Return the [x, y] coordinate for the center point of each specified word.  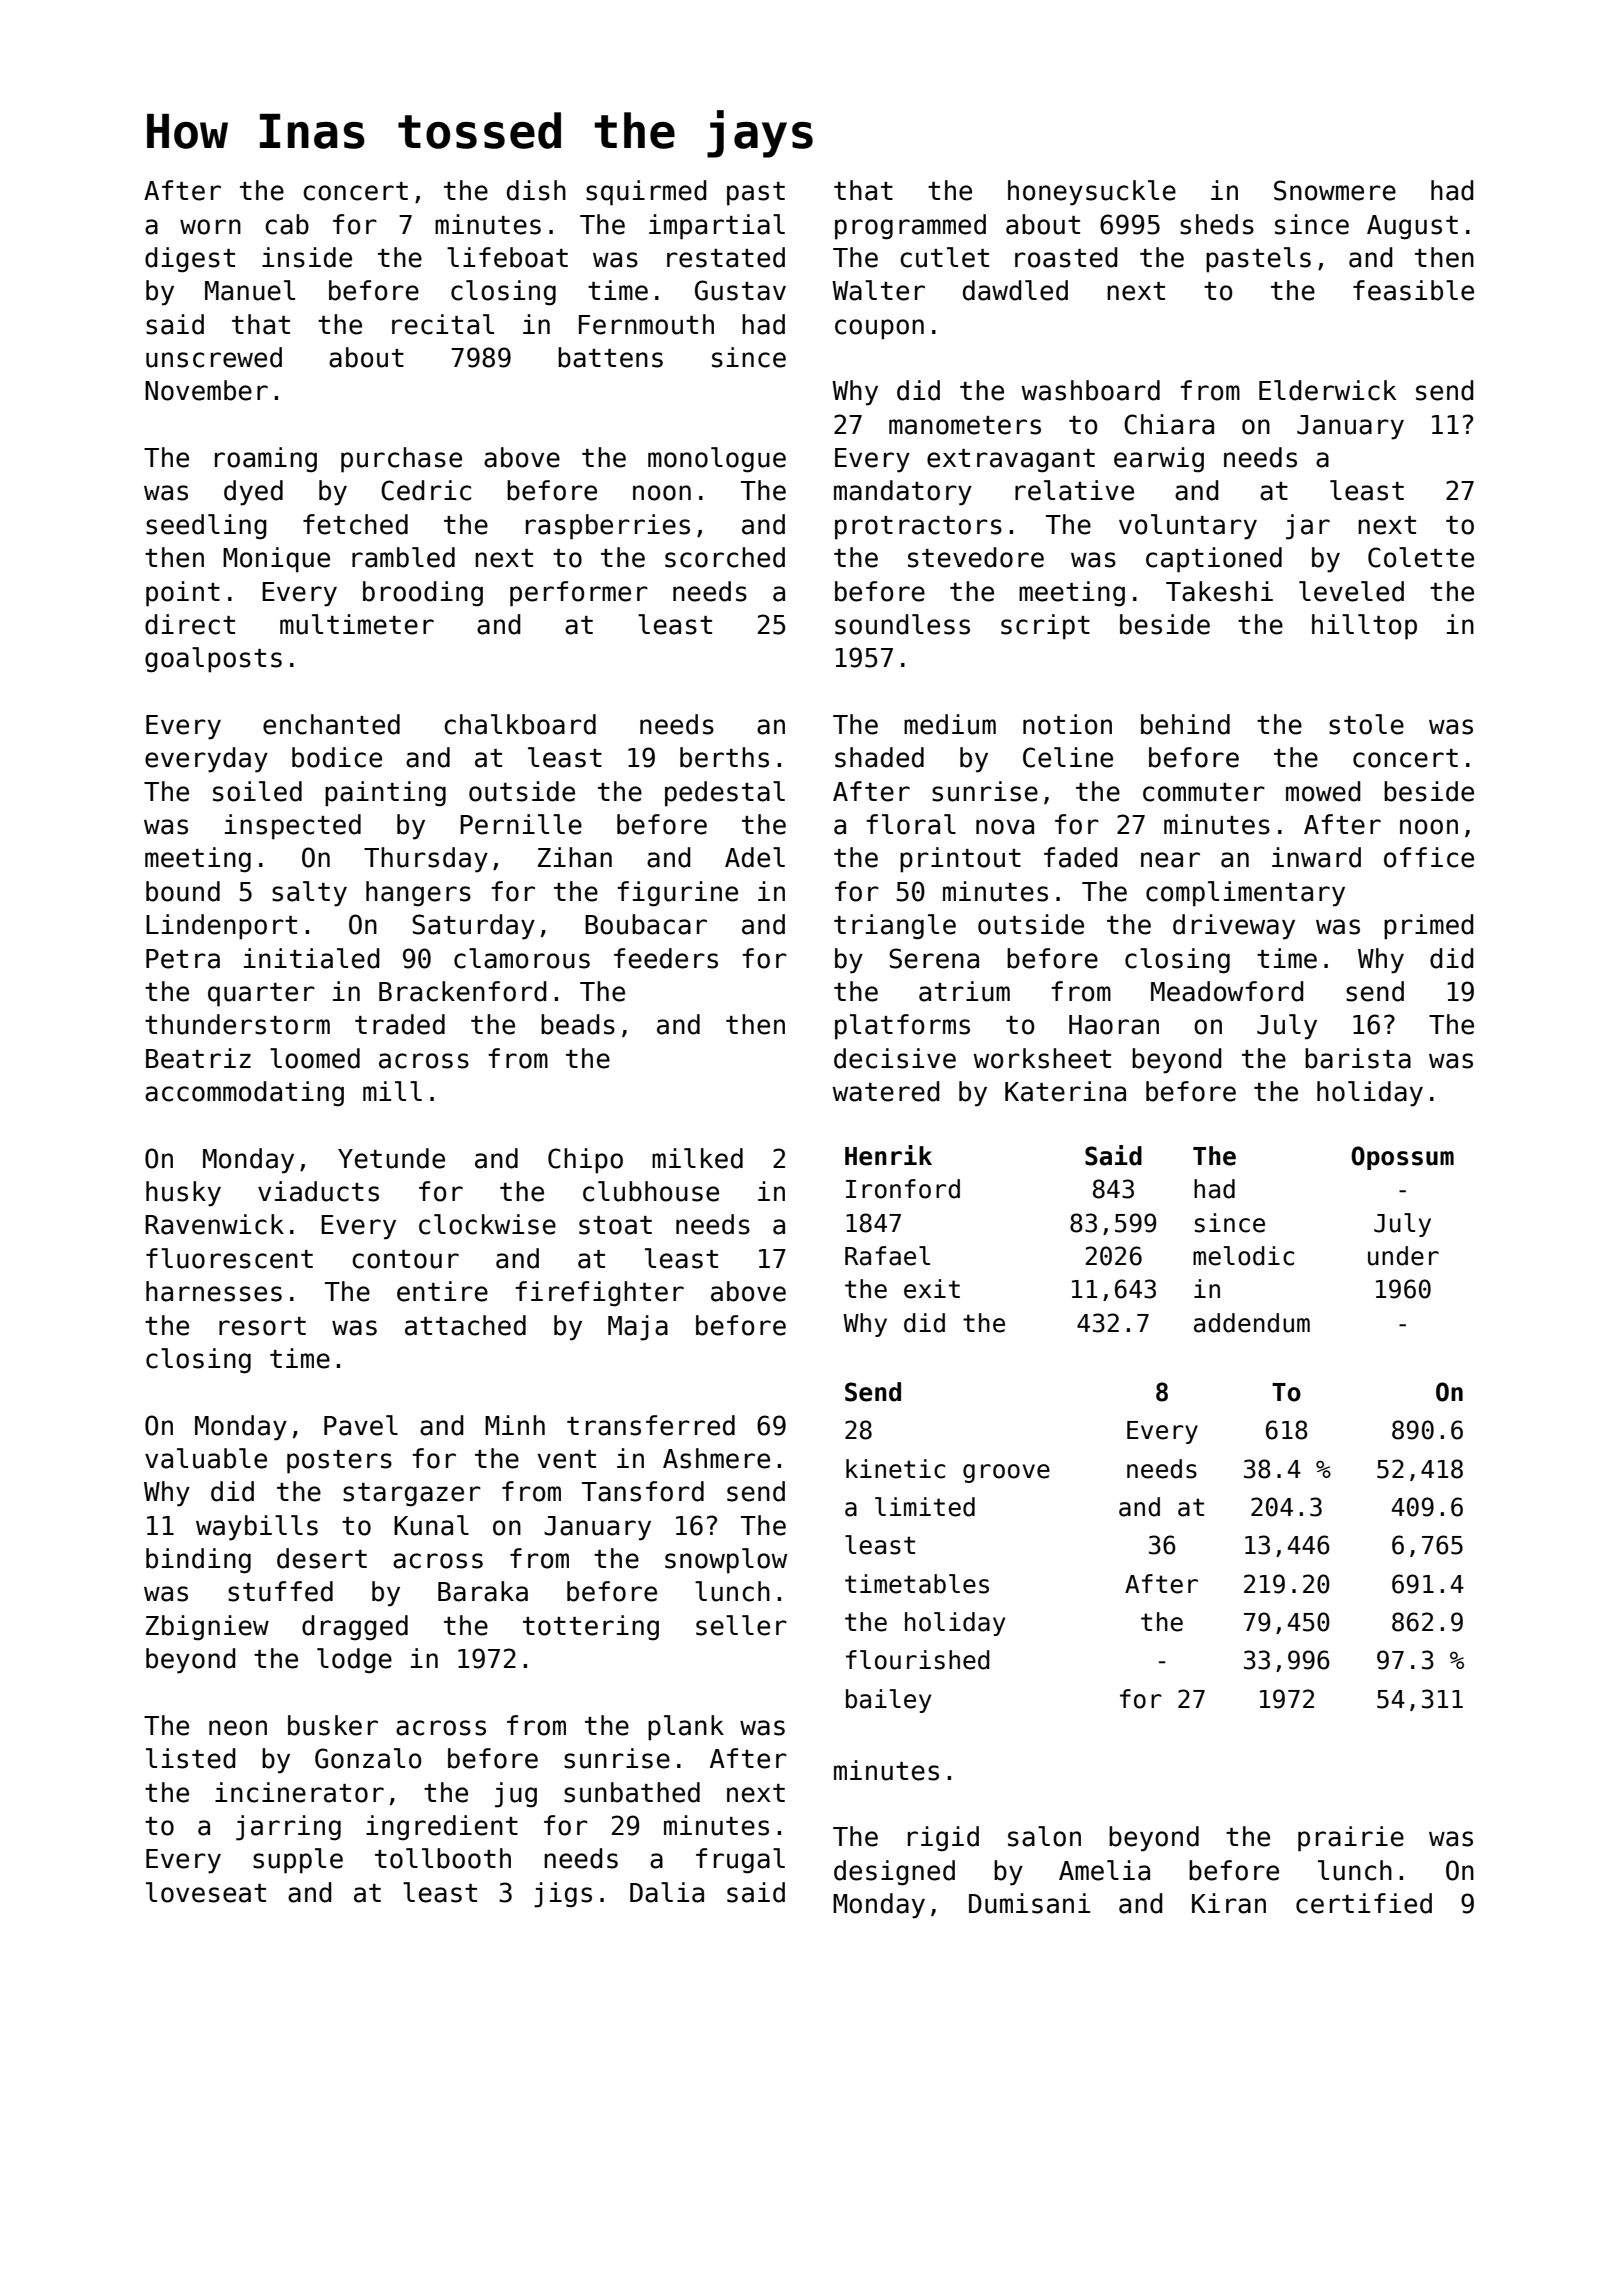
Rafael [887, 1256]
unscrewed [214, 357]
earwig [1159, 460]
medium [950, 724]
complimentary [1245, 894]
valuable [206, 1458]
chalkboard [520, 724]
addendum [1252, 1323]
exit [932, 1289]
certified [1364, 1903]
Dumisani [1029, 1903]
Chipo [585, 1161]
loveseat [206, 1892]
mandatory [903, 493]
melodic [1243, 1256]
